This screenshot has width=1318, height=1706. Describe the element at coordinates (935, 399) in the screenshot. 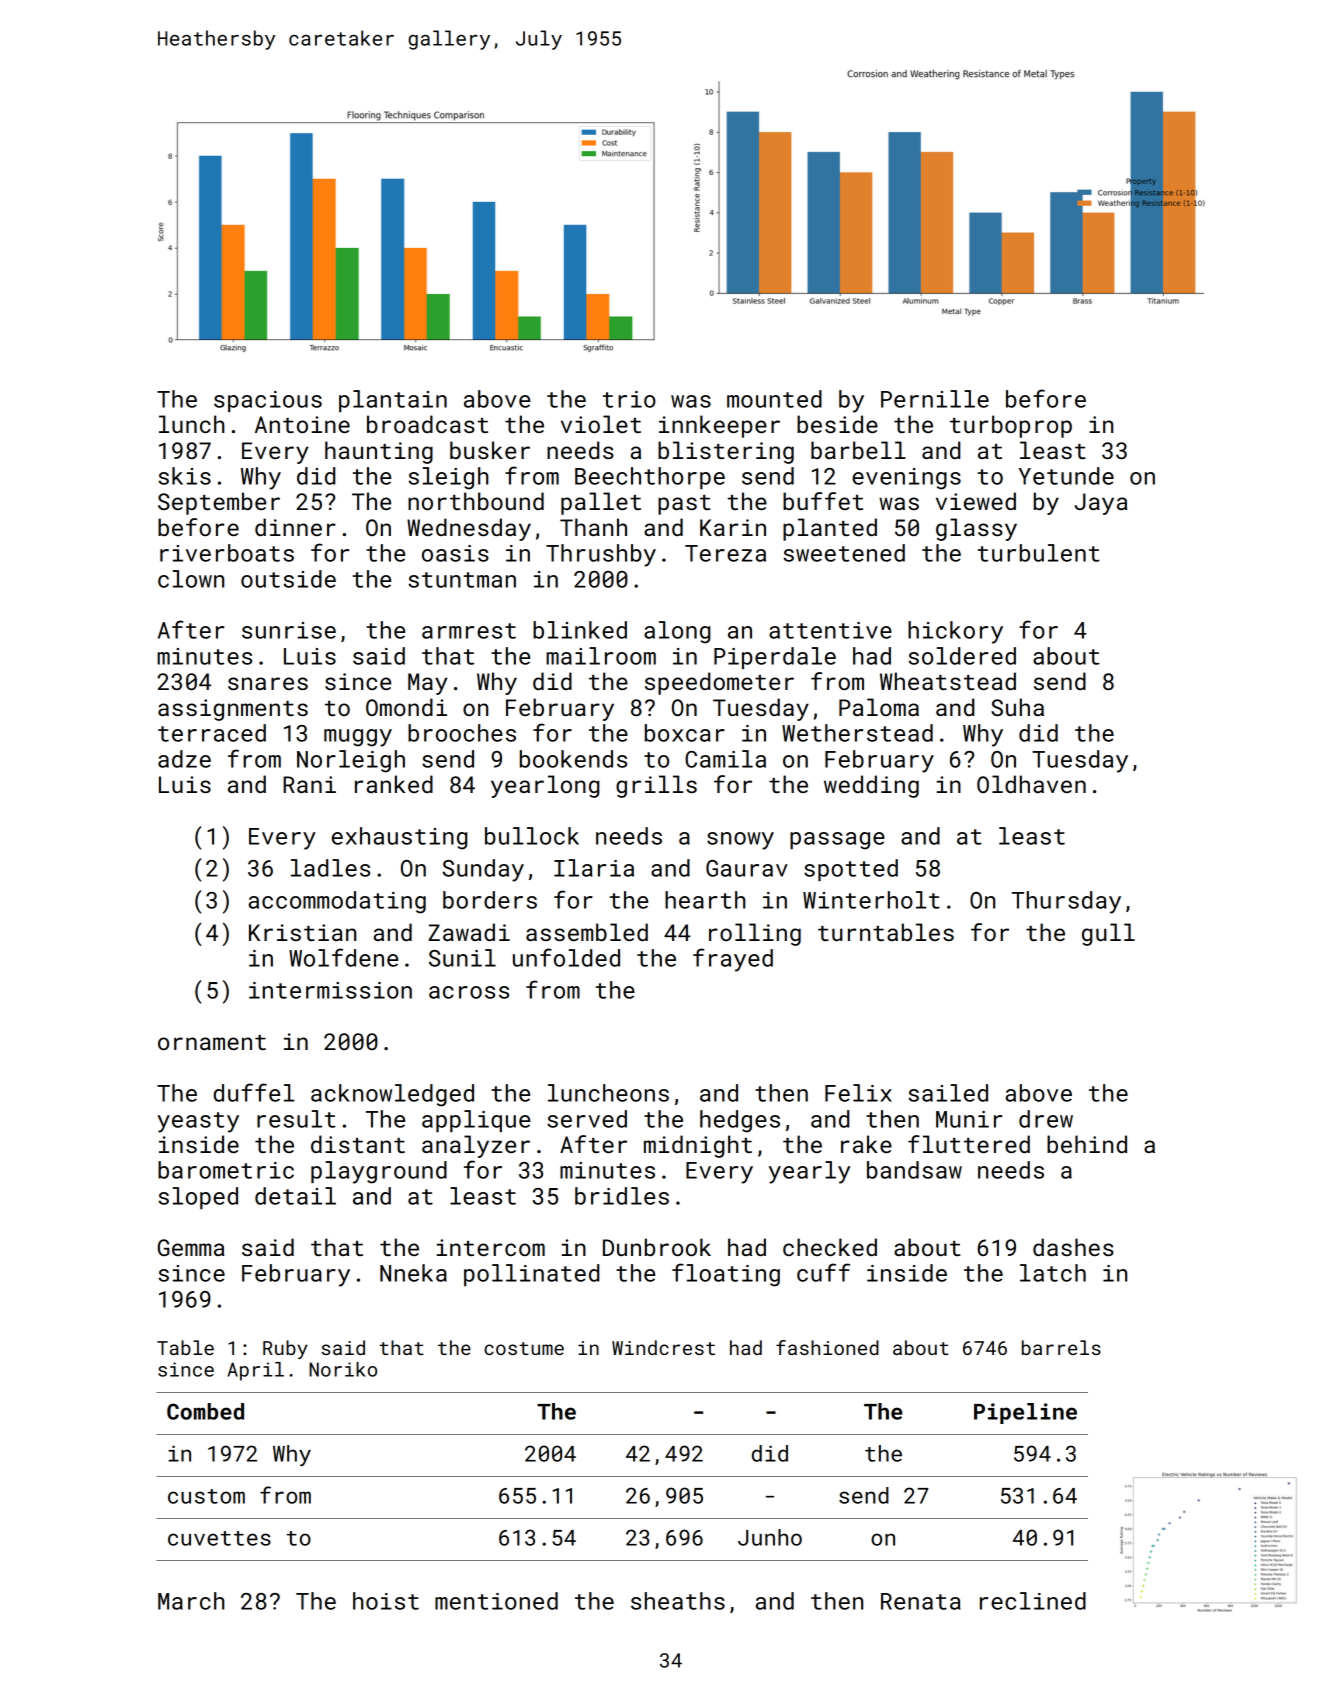

I see `Pernille` at that location.
